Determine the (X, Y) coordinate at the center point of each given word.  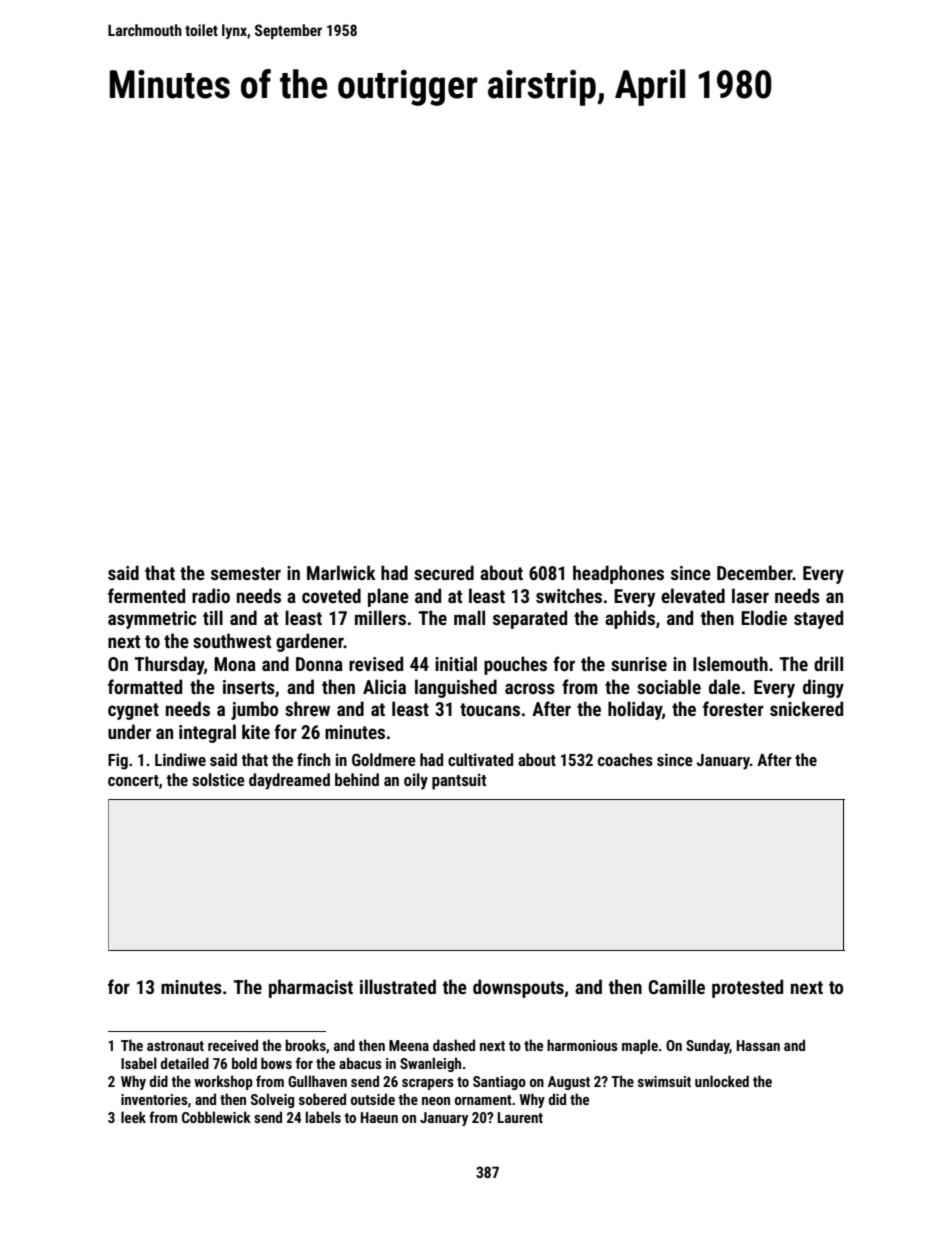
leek (133, 1117)
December (755, 572)
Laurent (520, 1117)
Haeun (379, 1117)
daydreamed (289, 781)
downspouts (518, 988)
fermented (146, 595)
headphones (618, 574)
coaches (625, 759)
